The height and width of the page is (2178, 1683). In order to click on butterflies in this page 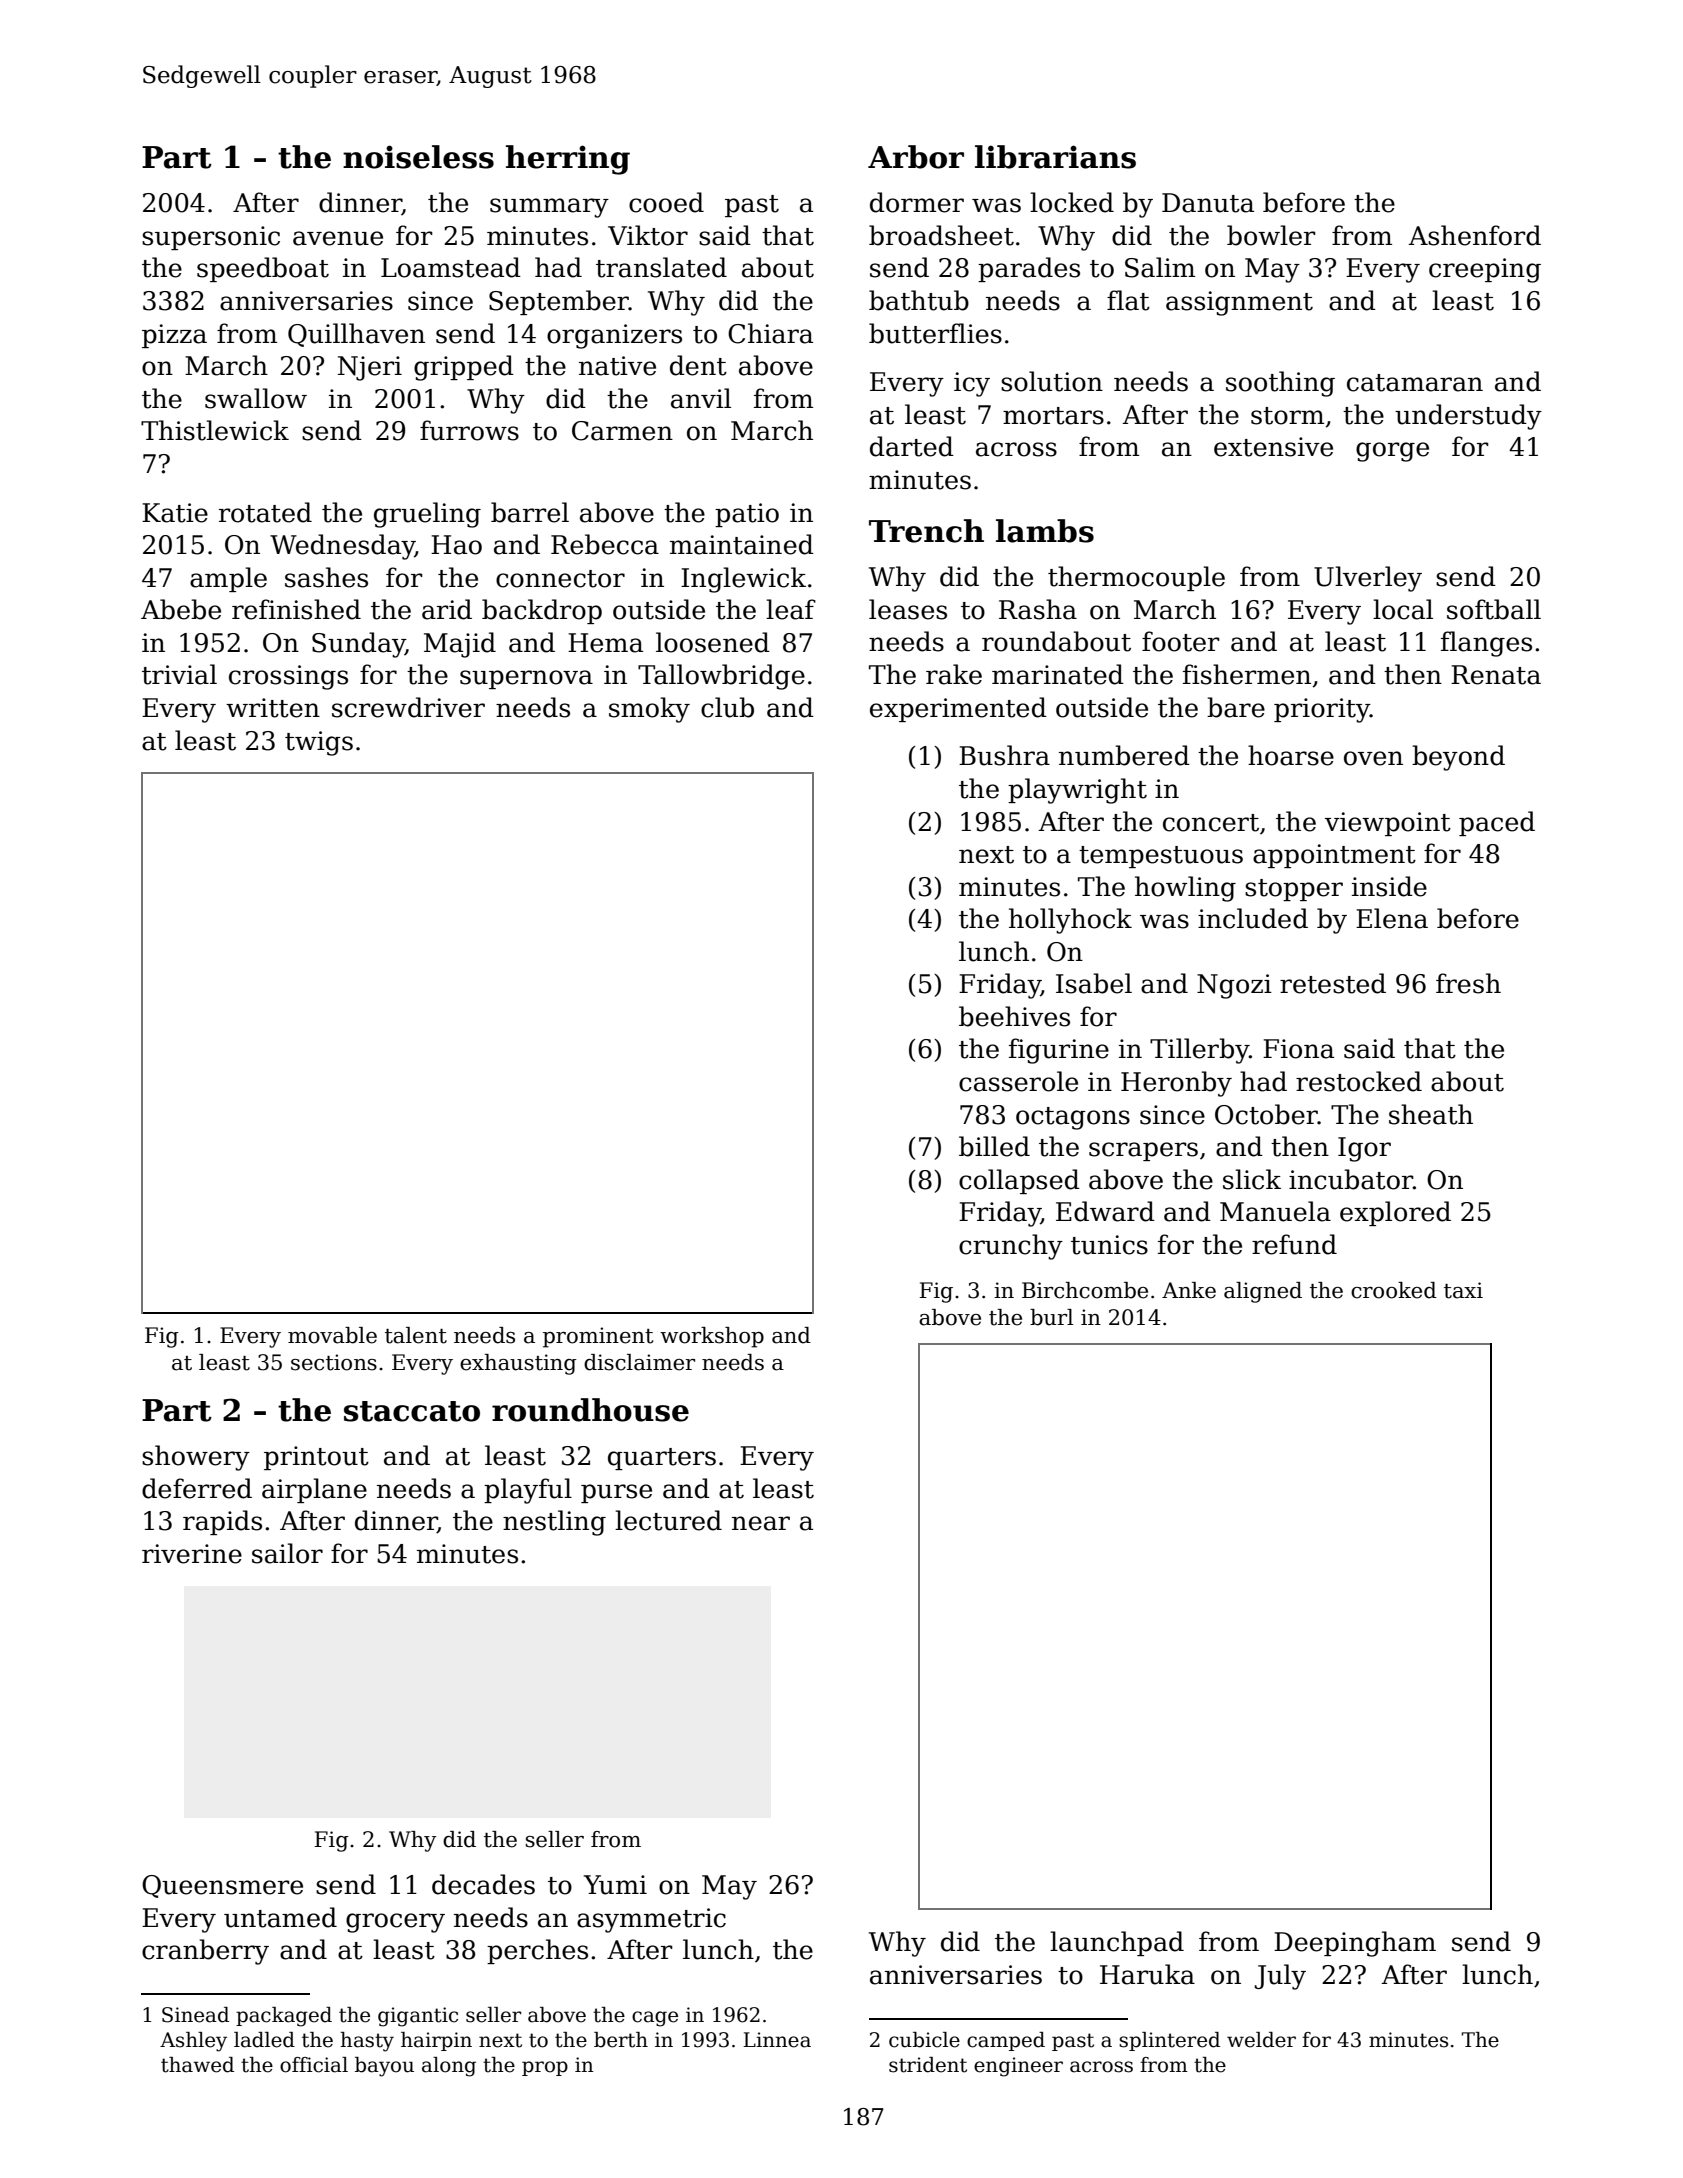, I will do `click(935, 333)`.
